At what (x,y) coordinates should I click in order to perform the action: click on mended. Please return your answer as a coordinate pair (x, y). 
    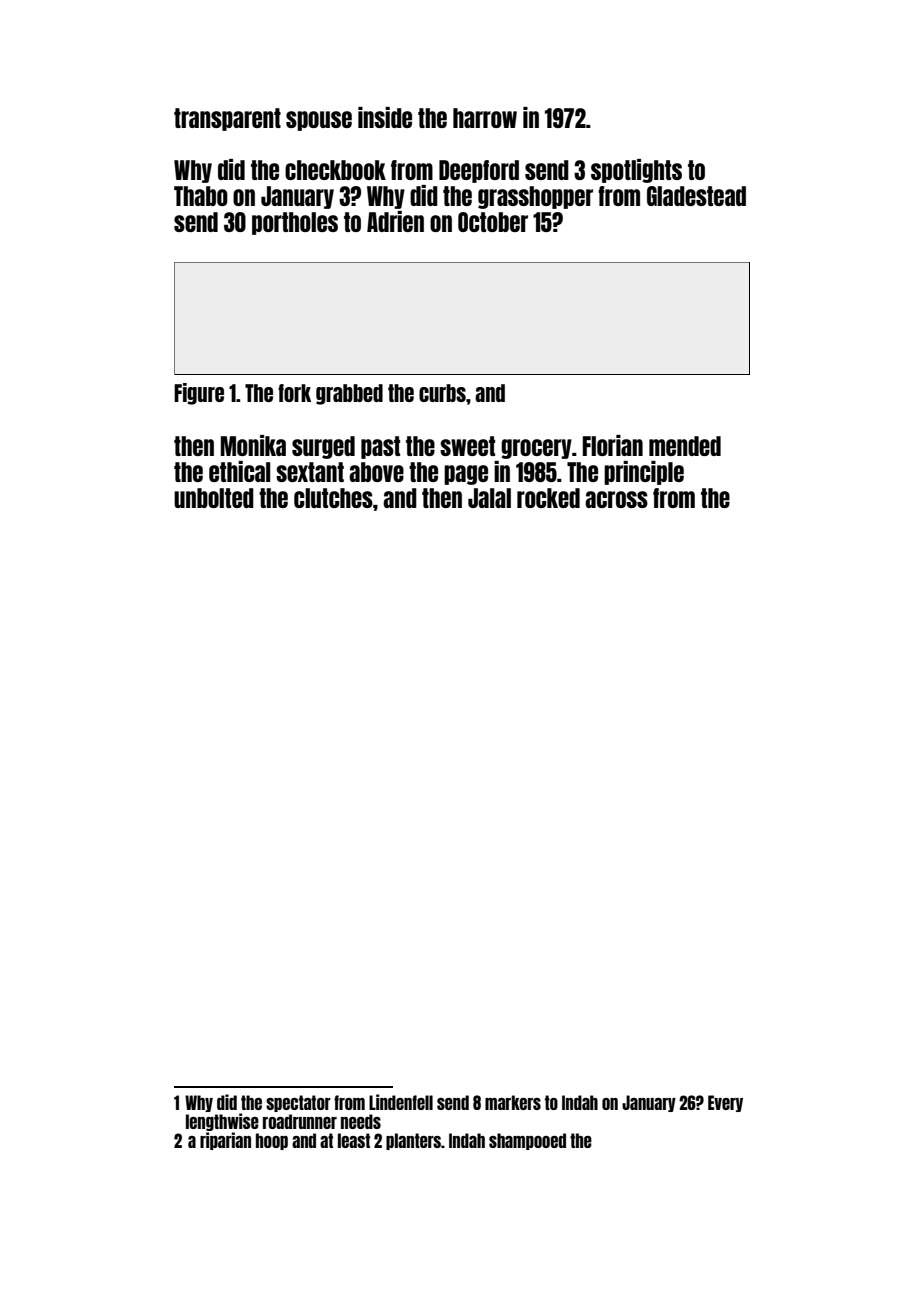
    Looking at the image, I should click on (685, 446).
